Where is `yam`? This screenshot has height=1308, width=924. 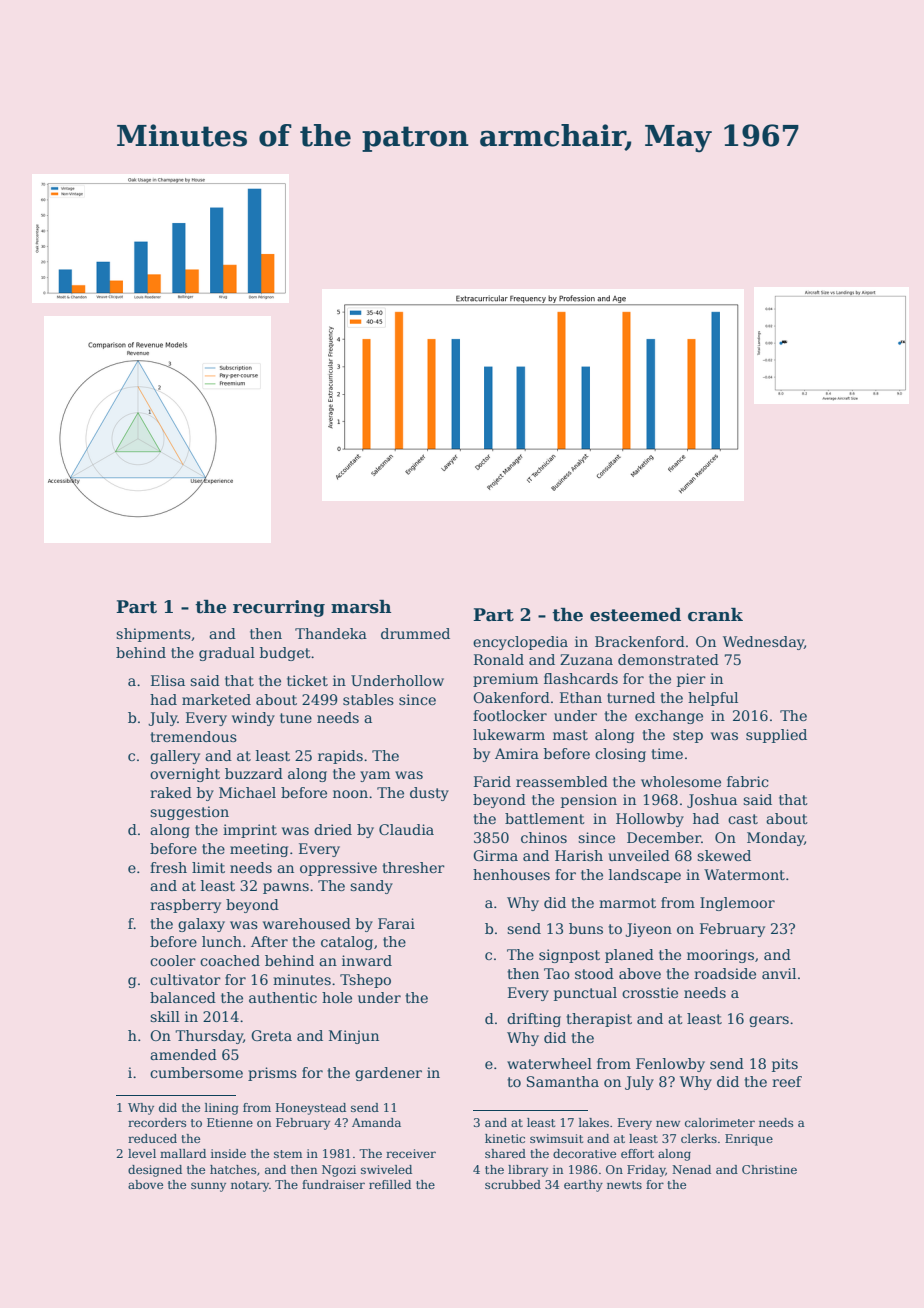 yam is located at coordinates (375, 776).
